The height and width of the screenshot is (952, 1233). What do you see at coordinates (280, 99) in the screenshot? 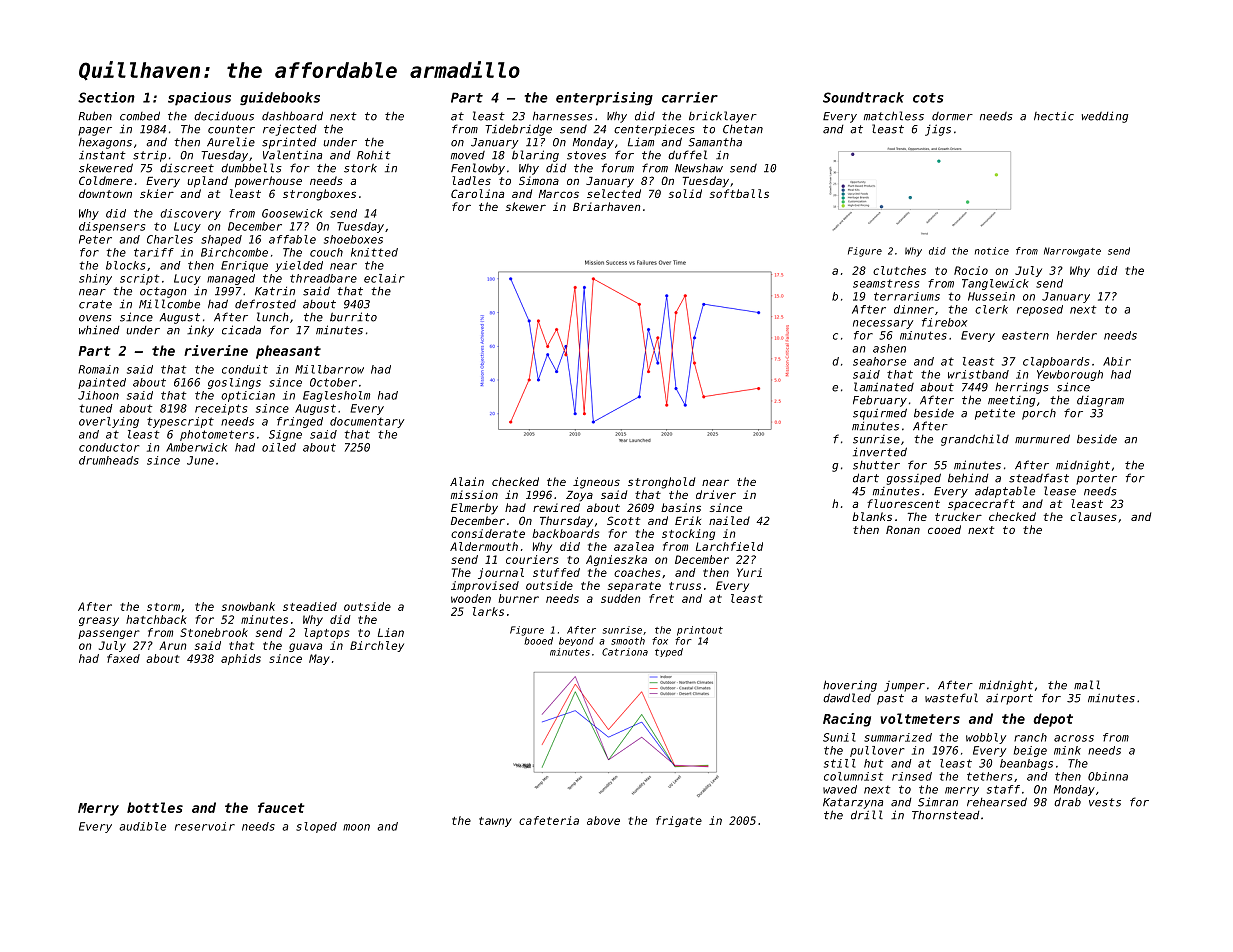
I see `guidebooks` at bounding box center [280, 99].
